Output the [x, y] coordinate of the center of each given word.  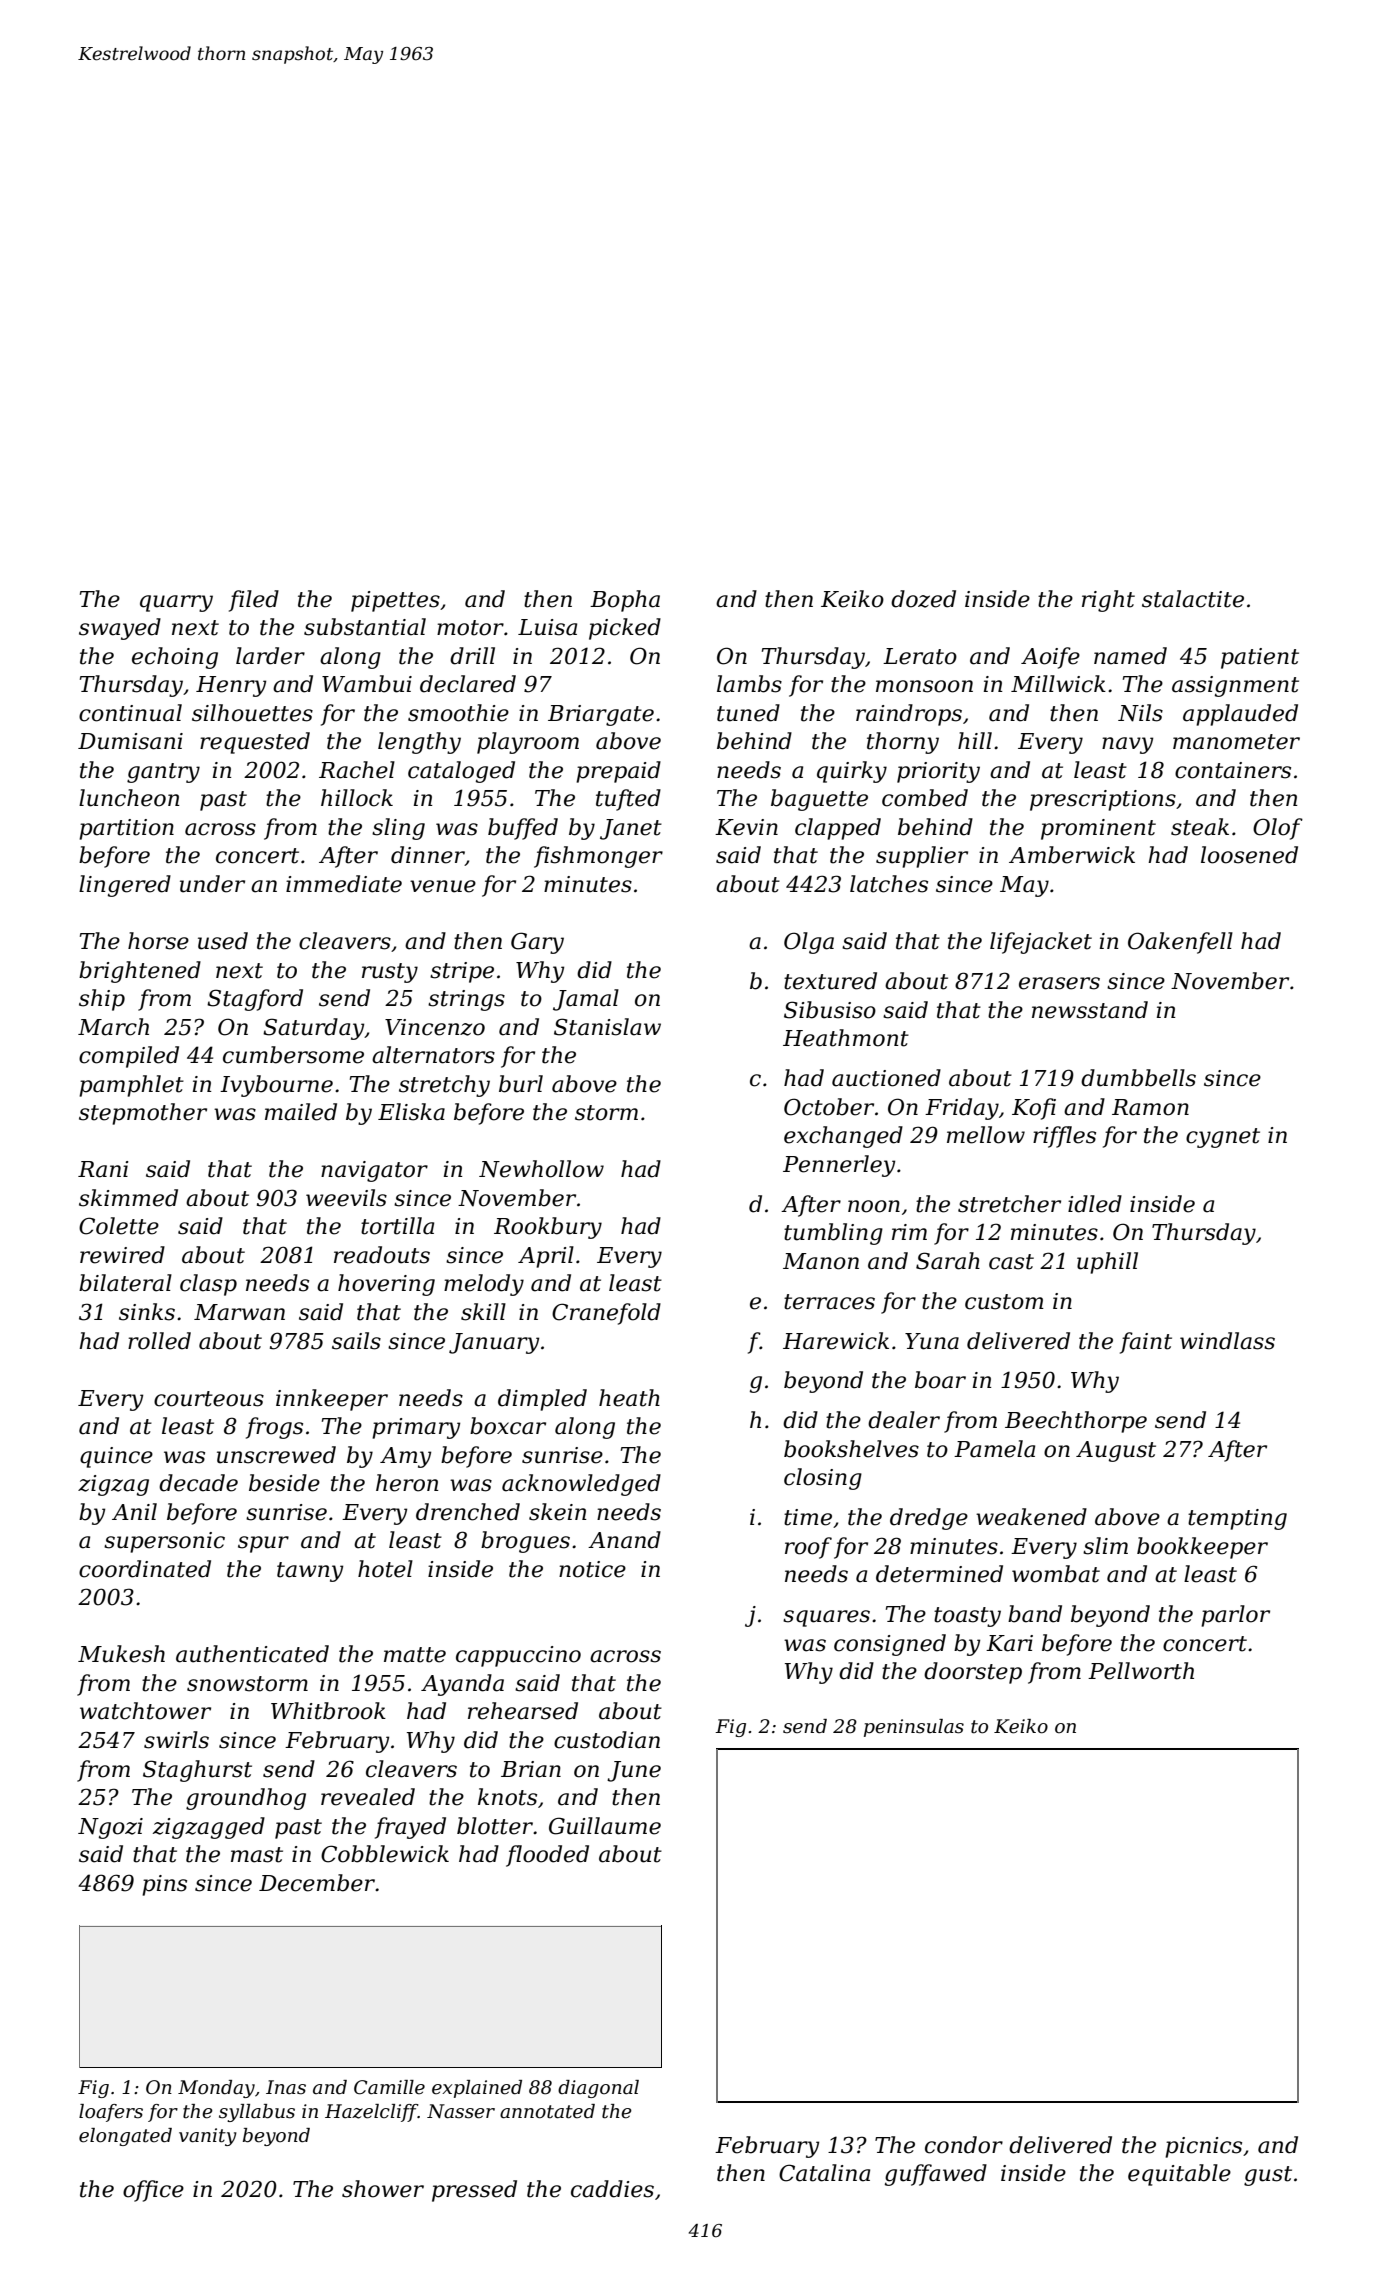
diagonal [598, 2089]
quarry [176, 603]
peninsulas [914, 1728]
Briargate [601, 715]
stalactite [1193, 599]
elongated [125, 2137]
